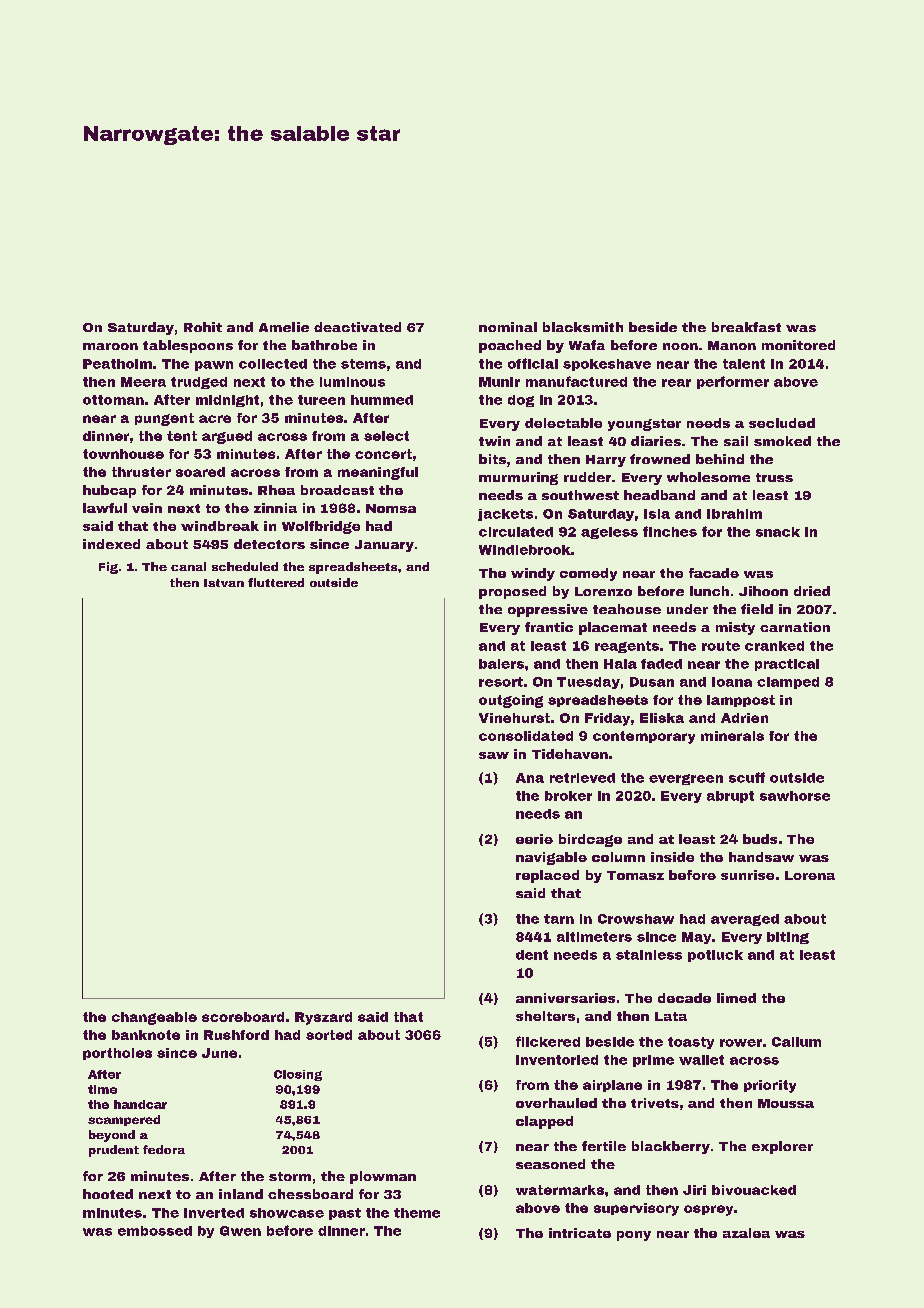 Image resolution: width=924 pixels, height=1308 pixels. I want to click on theme, so click(417, 1213).
